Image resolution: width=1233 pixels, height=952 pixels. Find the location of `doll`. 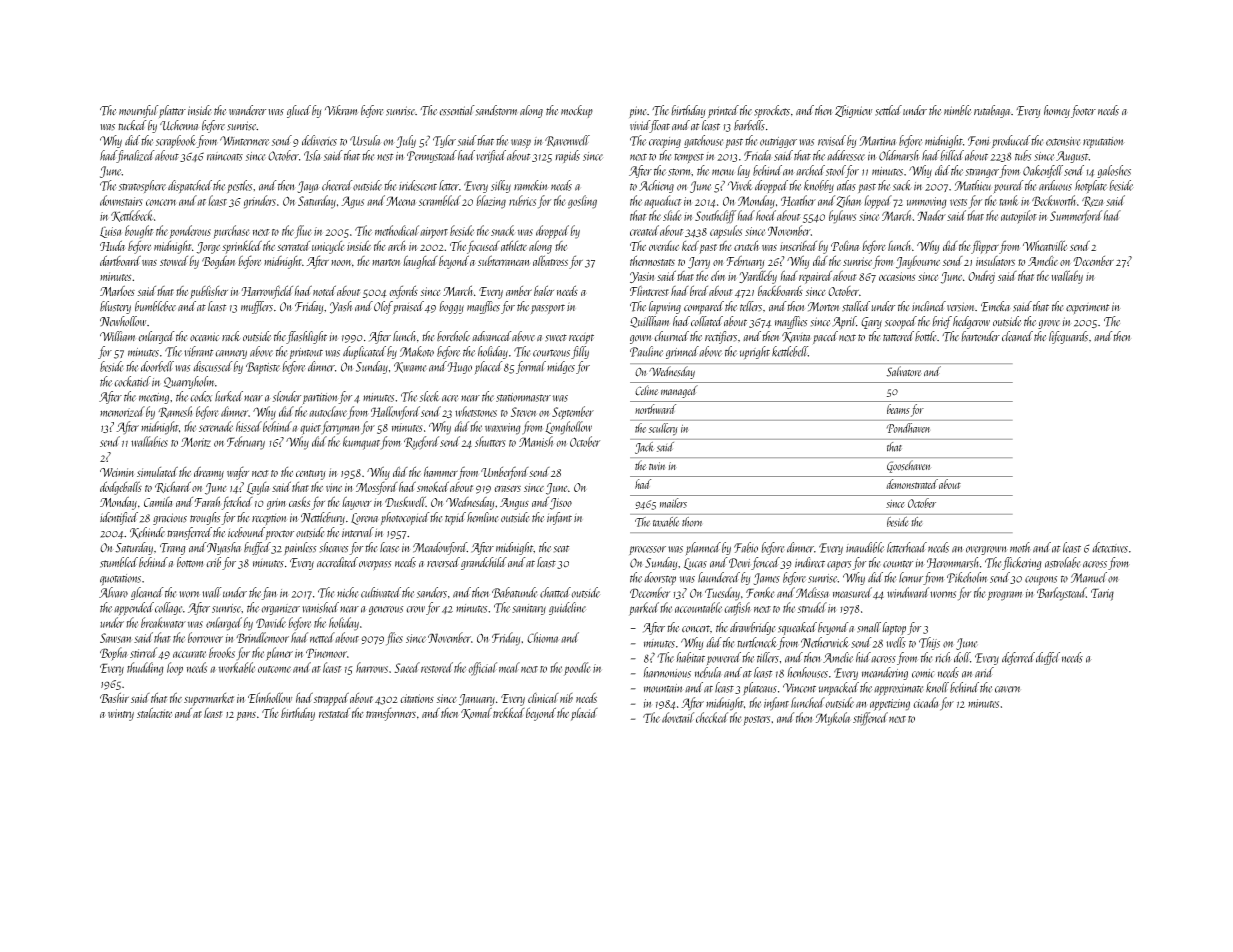

doll is located at coordinates (962, 657).
